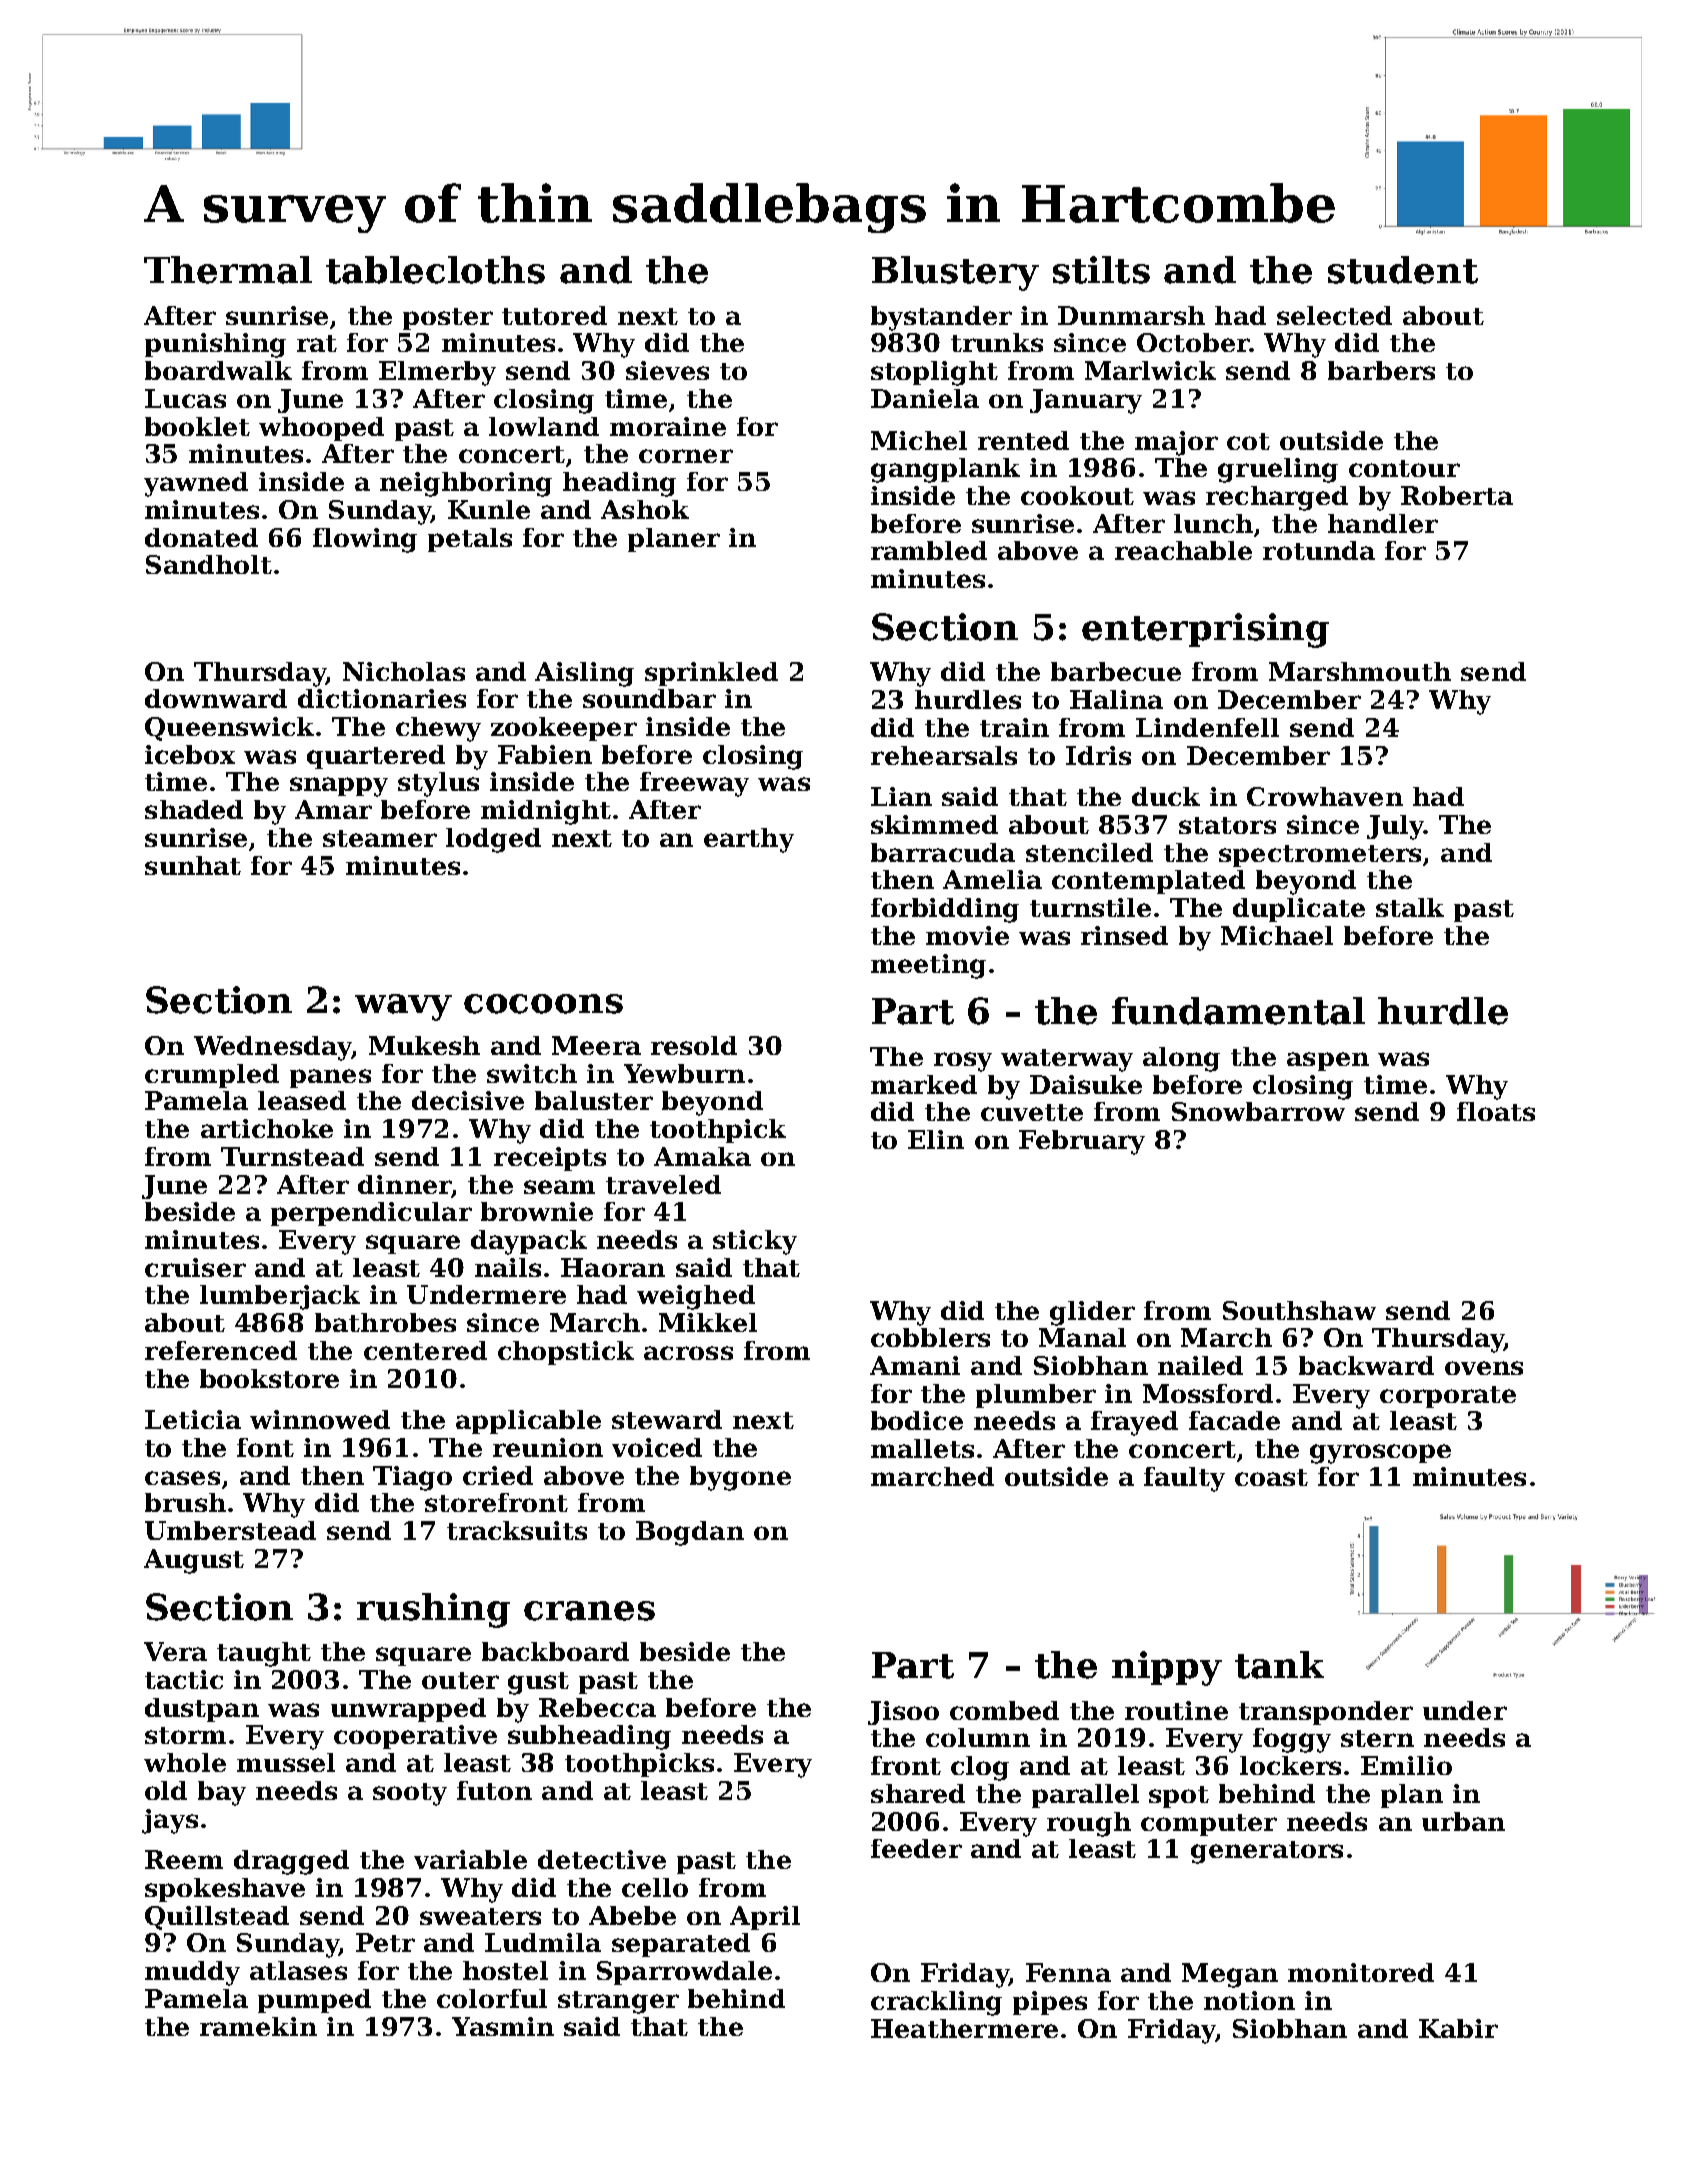  What do you see at coordinates (1381, 370) in the screenshot?
I see `barbers` at bounding box center [1381, 370].
